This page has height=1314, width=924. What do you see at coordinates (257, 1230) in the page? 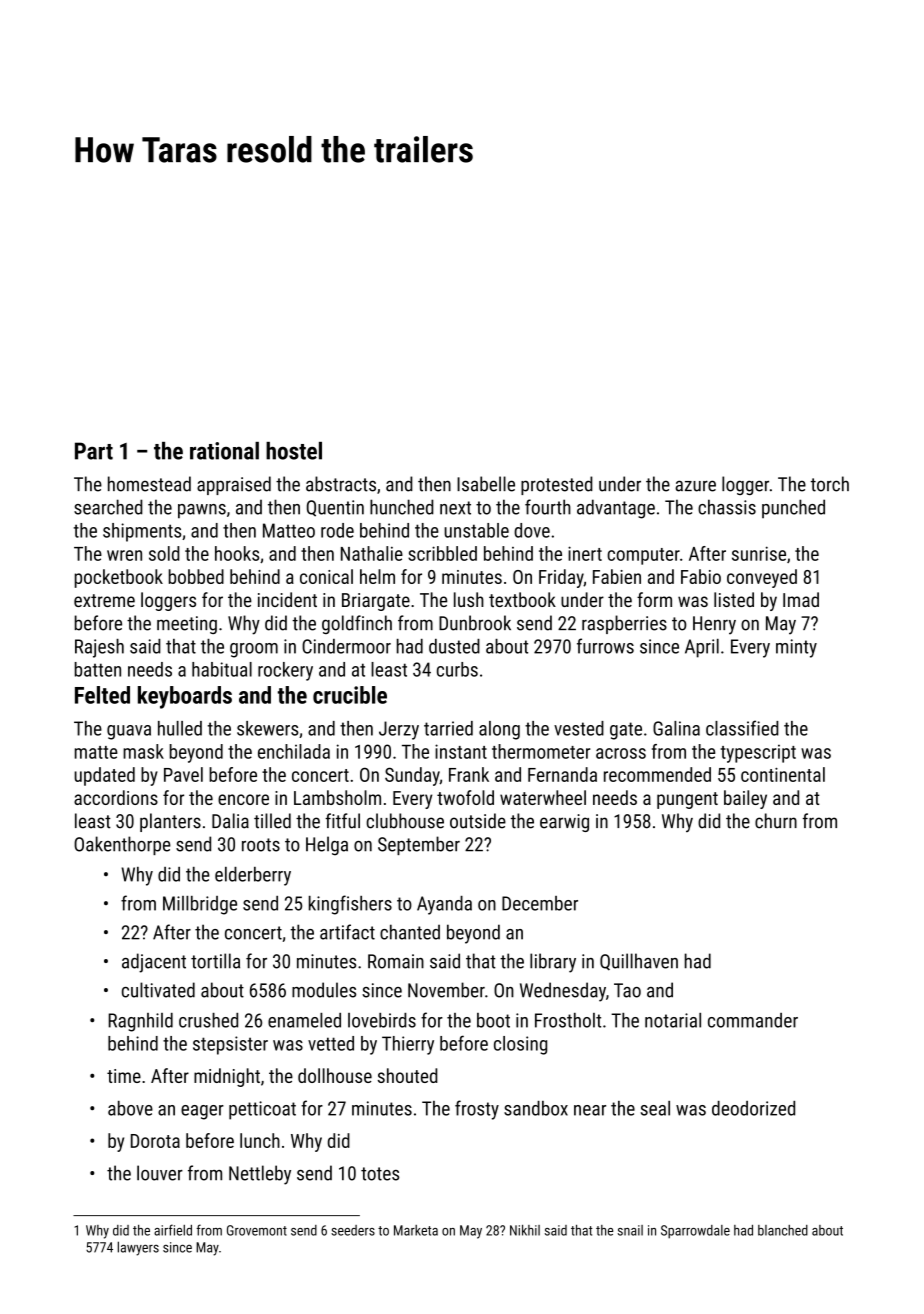
I see `Grovemont` at bounding box center [257, 1230].
